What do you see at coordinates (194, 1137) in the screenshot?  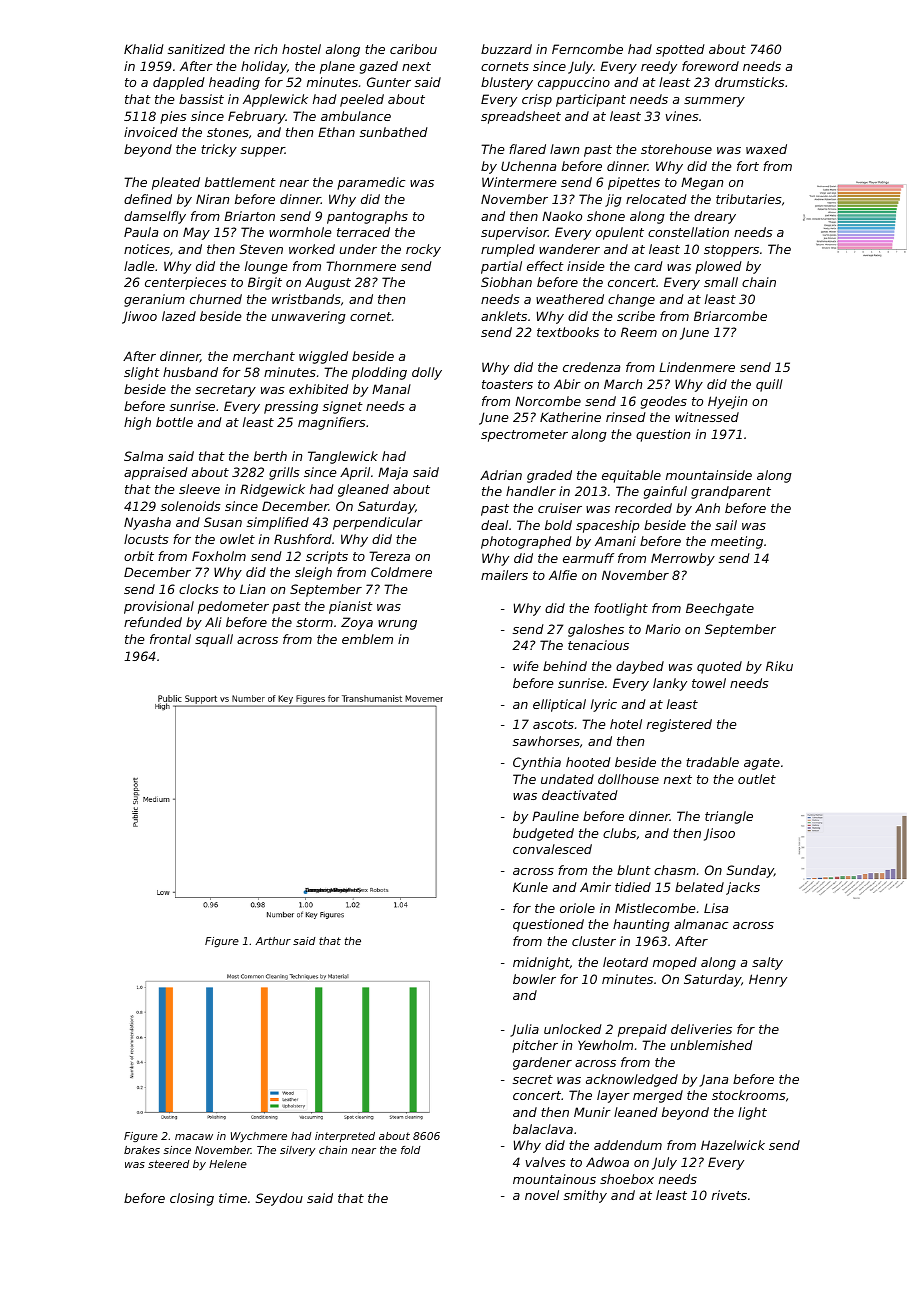 I see `macaw` at bounding box center [194, 1137].
